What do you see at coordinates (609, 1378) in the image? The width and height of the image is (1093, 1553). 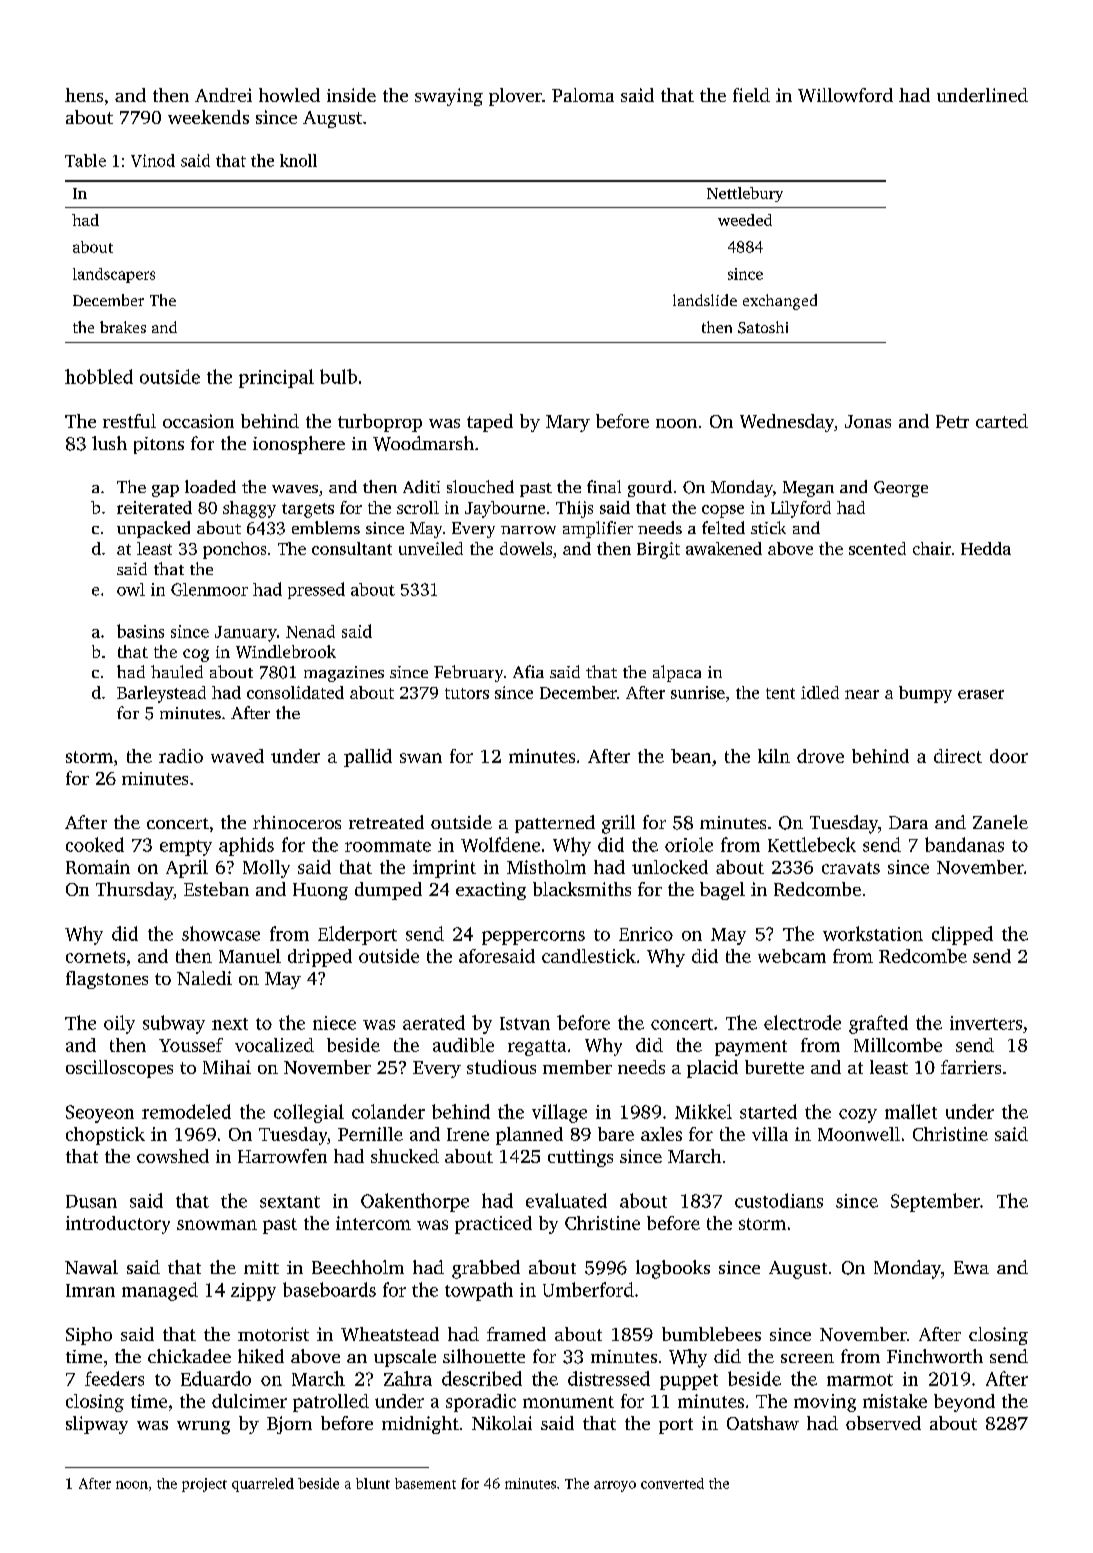 I see `distressed` at bounding box center [609, 1378].
